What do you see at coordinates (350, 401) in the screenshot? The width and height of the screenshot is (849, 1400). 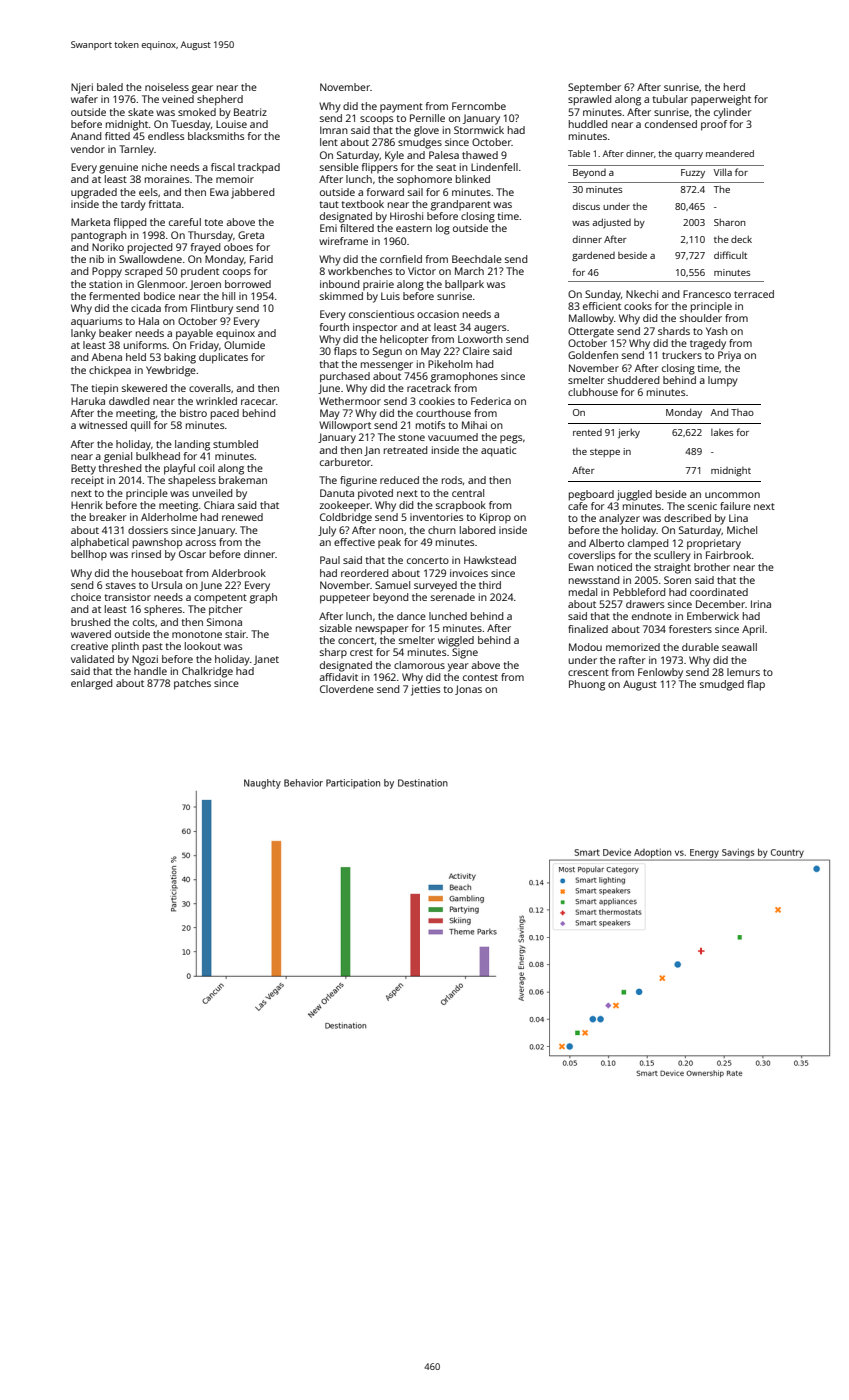 I see `Wethermoor` at bounding box center [350, 401].
